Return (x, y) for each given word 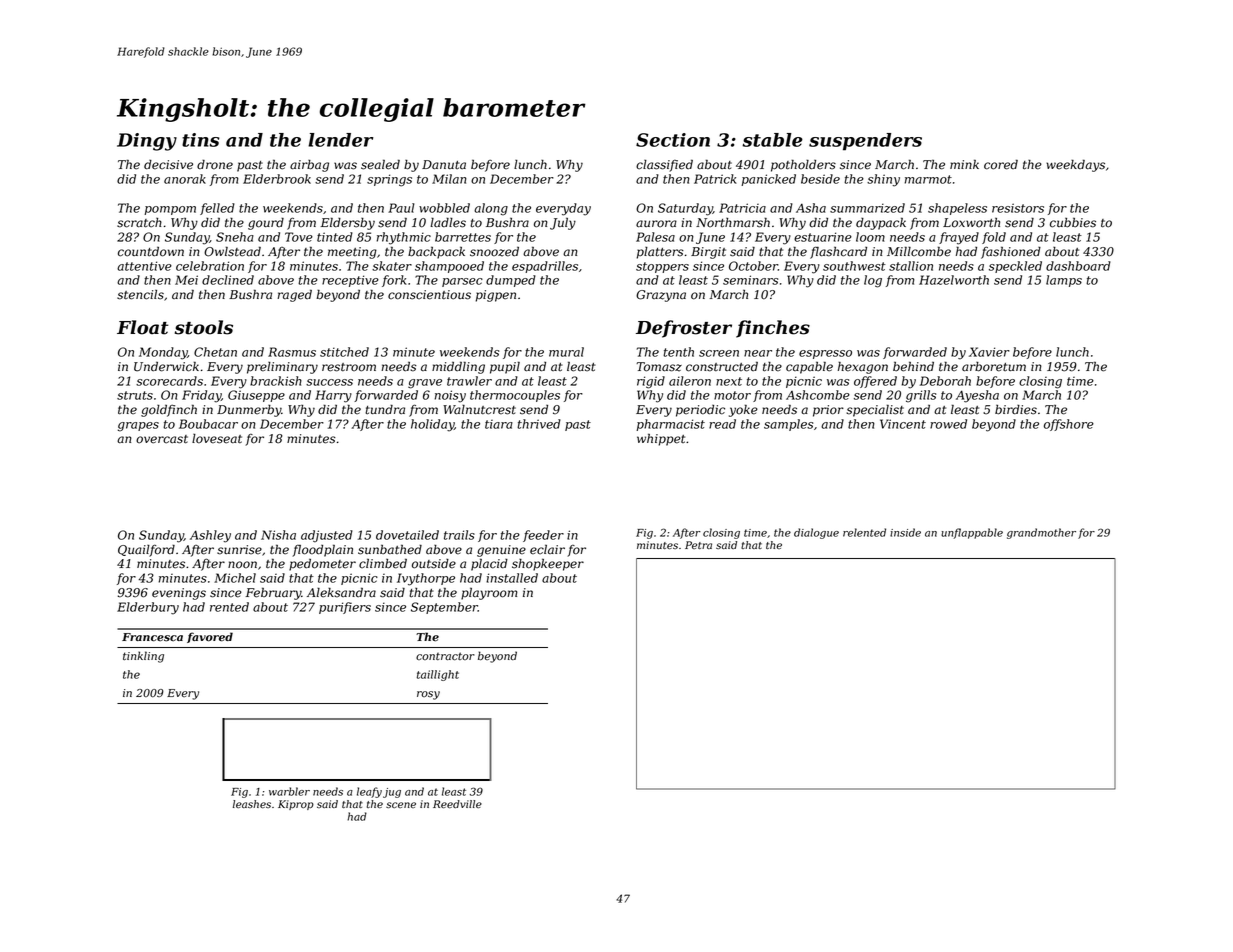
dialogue (816, 533)
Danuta (444, 165)
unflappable (972, 533)
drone (215, 164)
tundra (385, 409)
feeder (543, 536)
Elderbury (148, 608)
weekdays (1075, 165)
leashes (252, 804)
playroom (489, 593)
